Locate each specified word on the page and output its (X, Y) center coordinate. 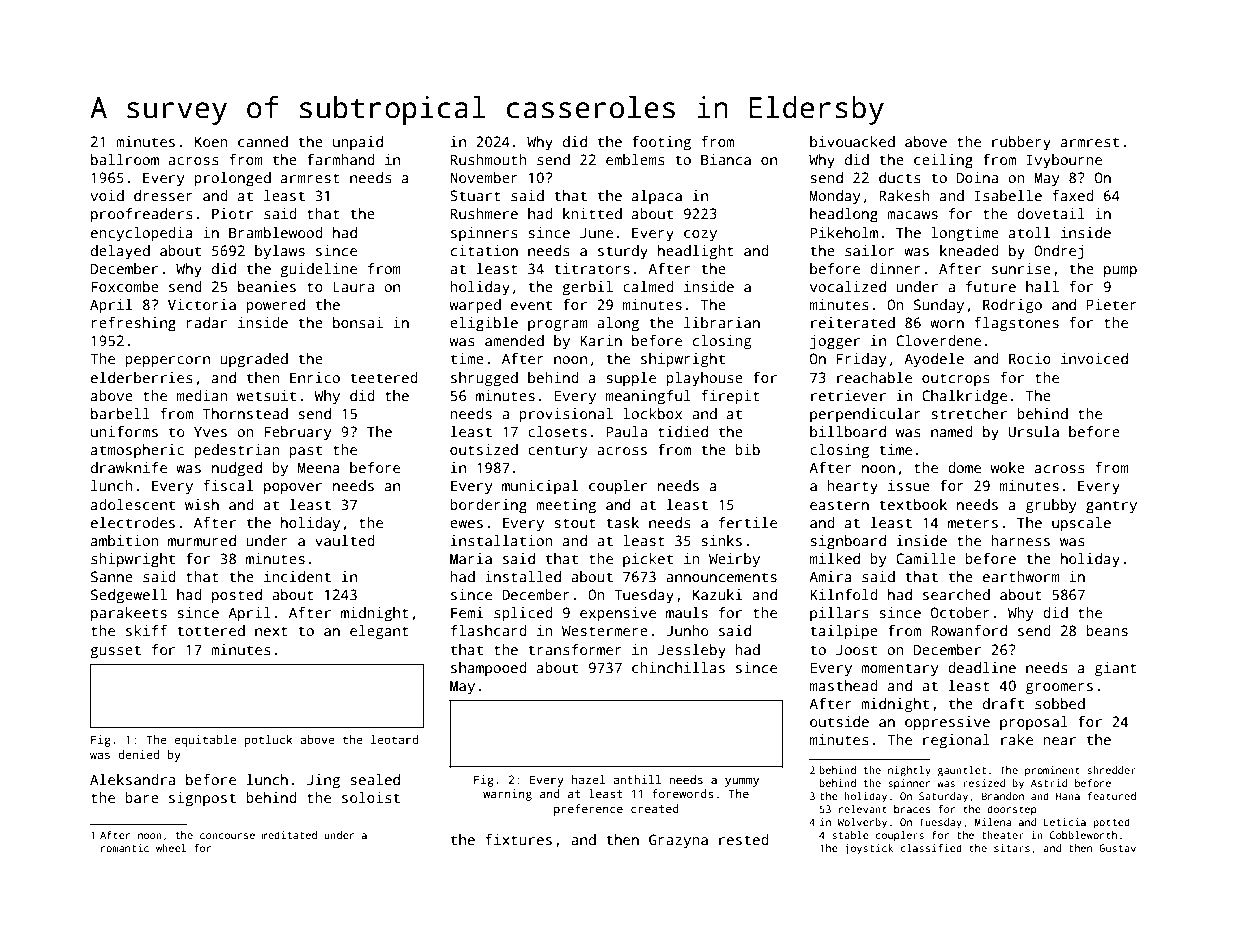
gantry (1111, 507)
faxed (1073, 195)
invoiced (1094, 358)
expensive (618, 614)
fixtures (518, 839)
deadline (982, 667)
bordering (488, 506)
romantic (125, 848)
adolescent (133, 504)
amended (514, 340)
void (107, 195)
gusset (115, 652)
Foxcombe (125, 286)
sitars (1012, 848)
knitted (592, 213)
